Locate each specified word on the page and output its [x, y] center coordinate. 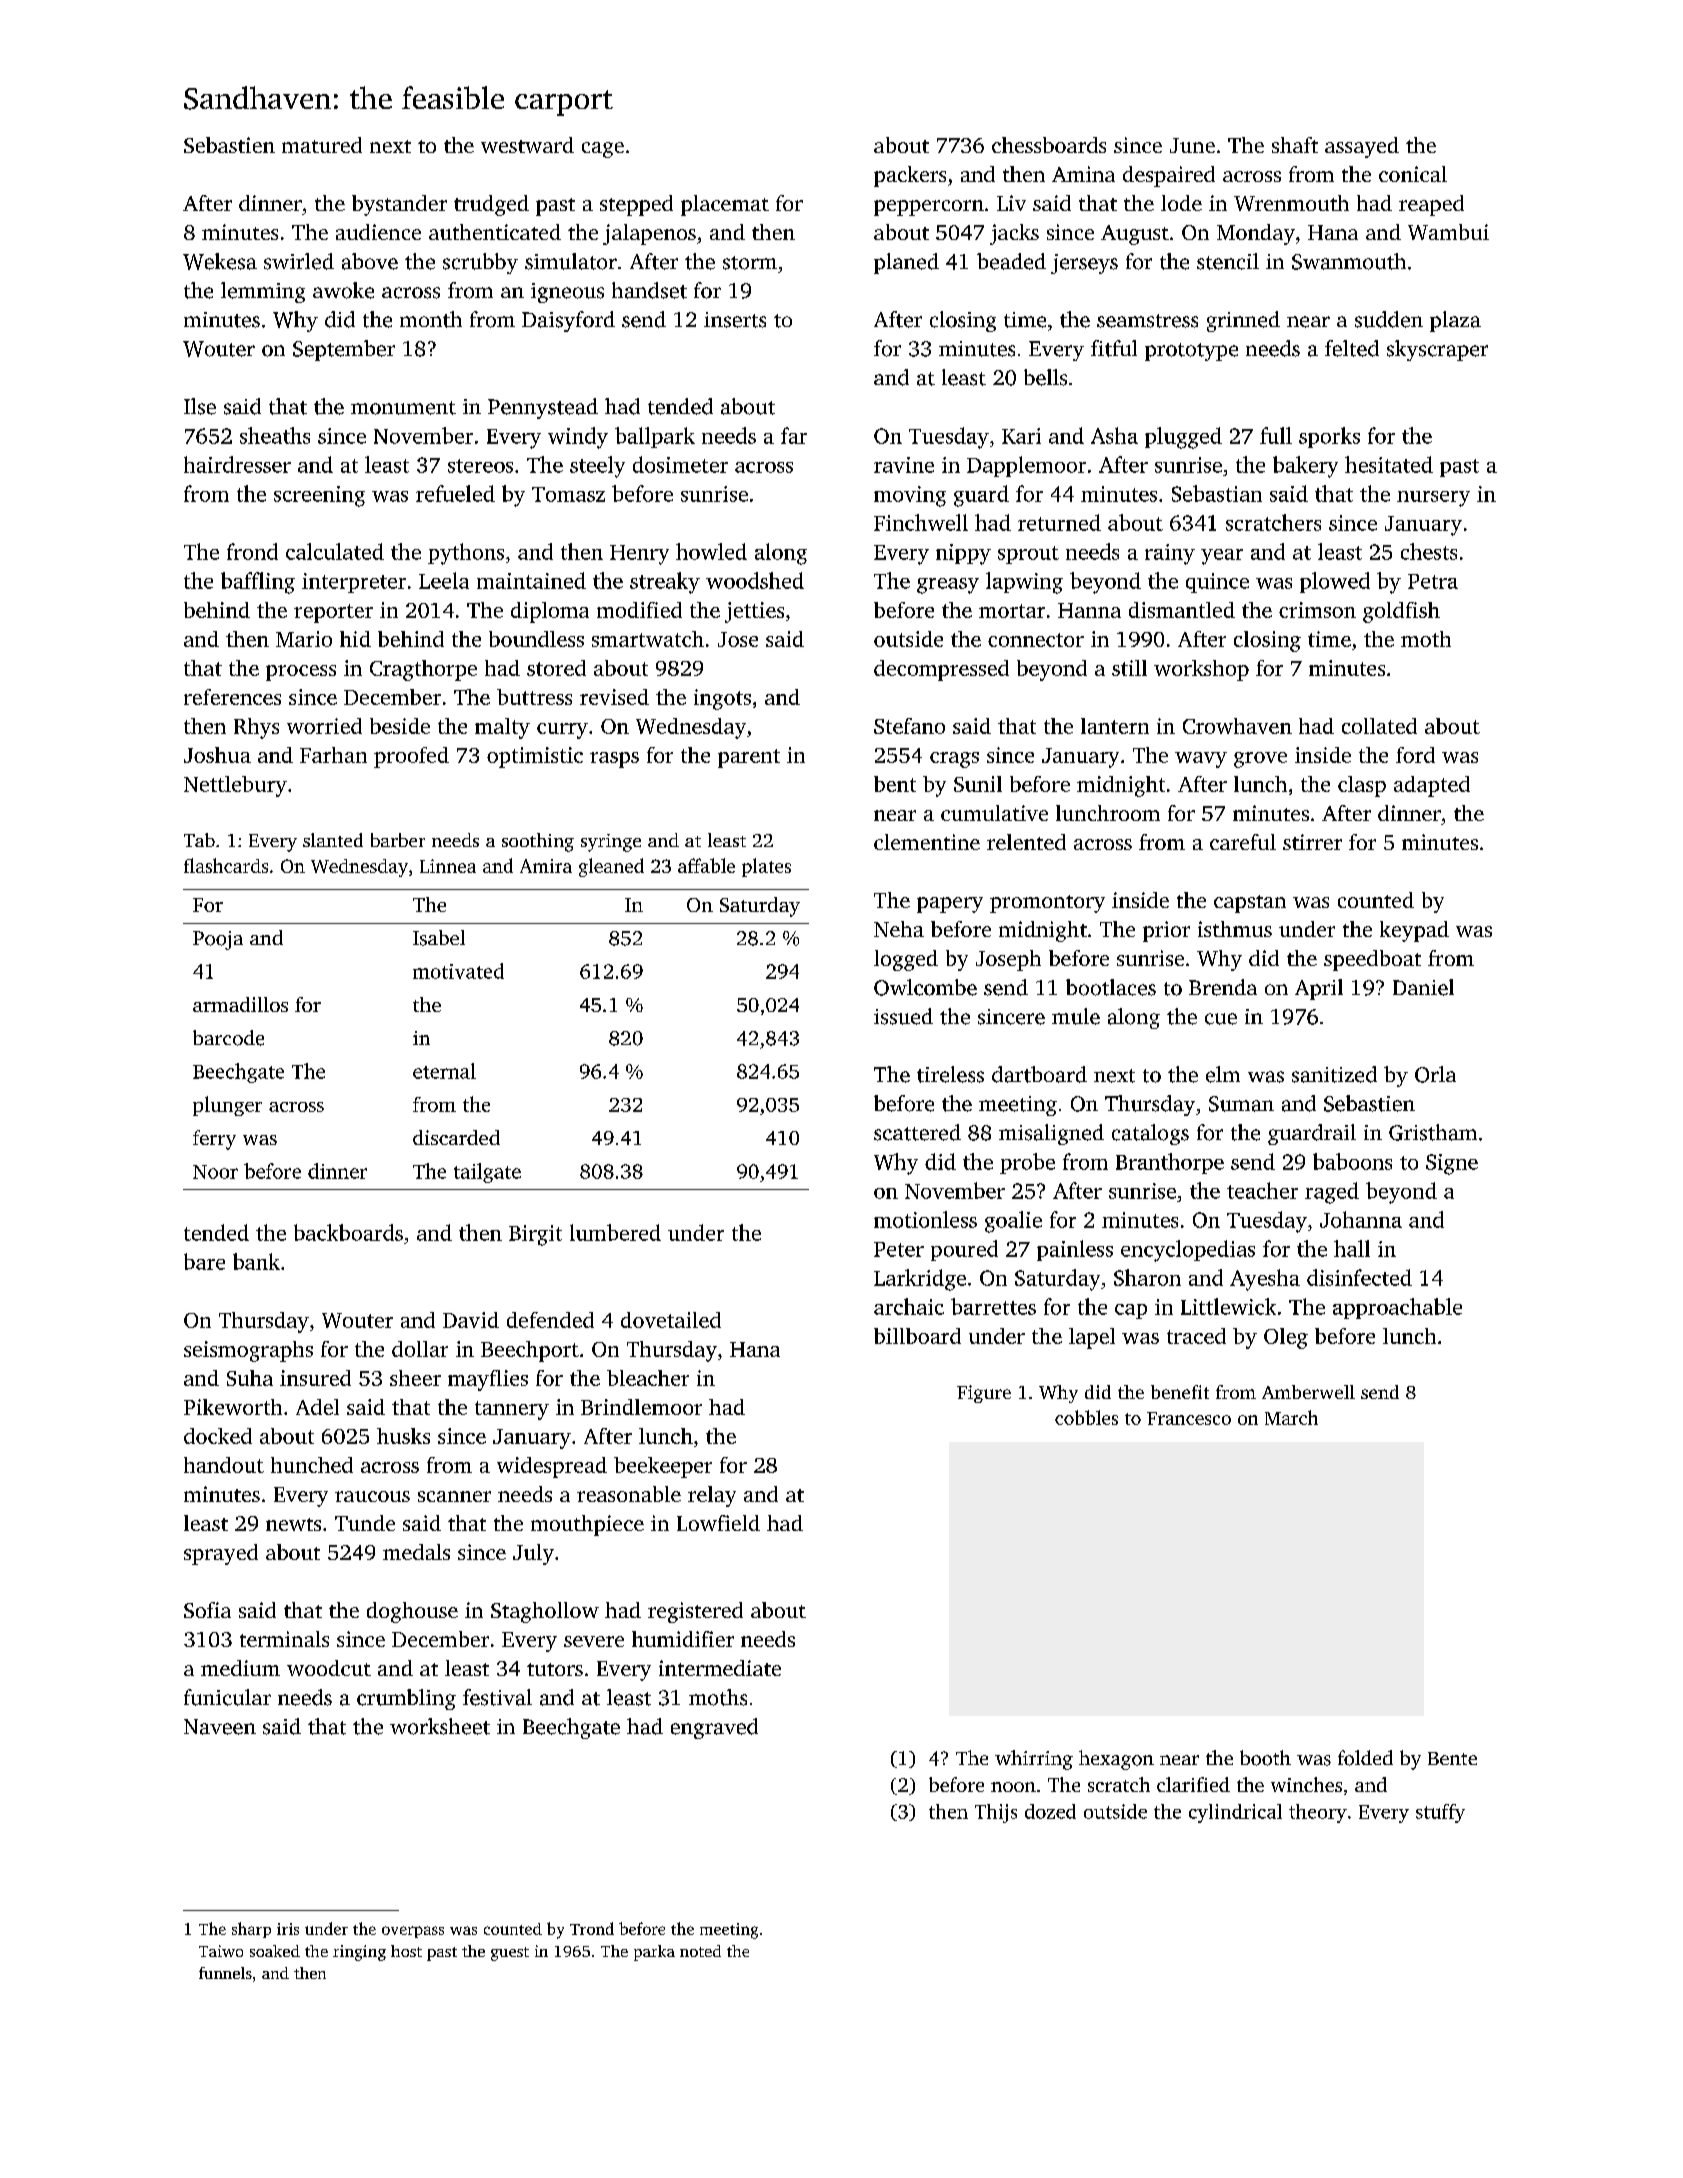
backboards [348, 1232]
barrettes [993, 1306]
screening [319, 496]
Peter [899, 1249]
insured [315, 1378]
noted [700, 1951]
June [1192, 145]
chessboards [1049, 145]
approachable [1397, 1308]
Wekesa [220, 261]
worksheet [440, 1726]
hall [1352, 1248]
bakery [1305, 467]
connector [1036, 640]
